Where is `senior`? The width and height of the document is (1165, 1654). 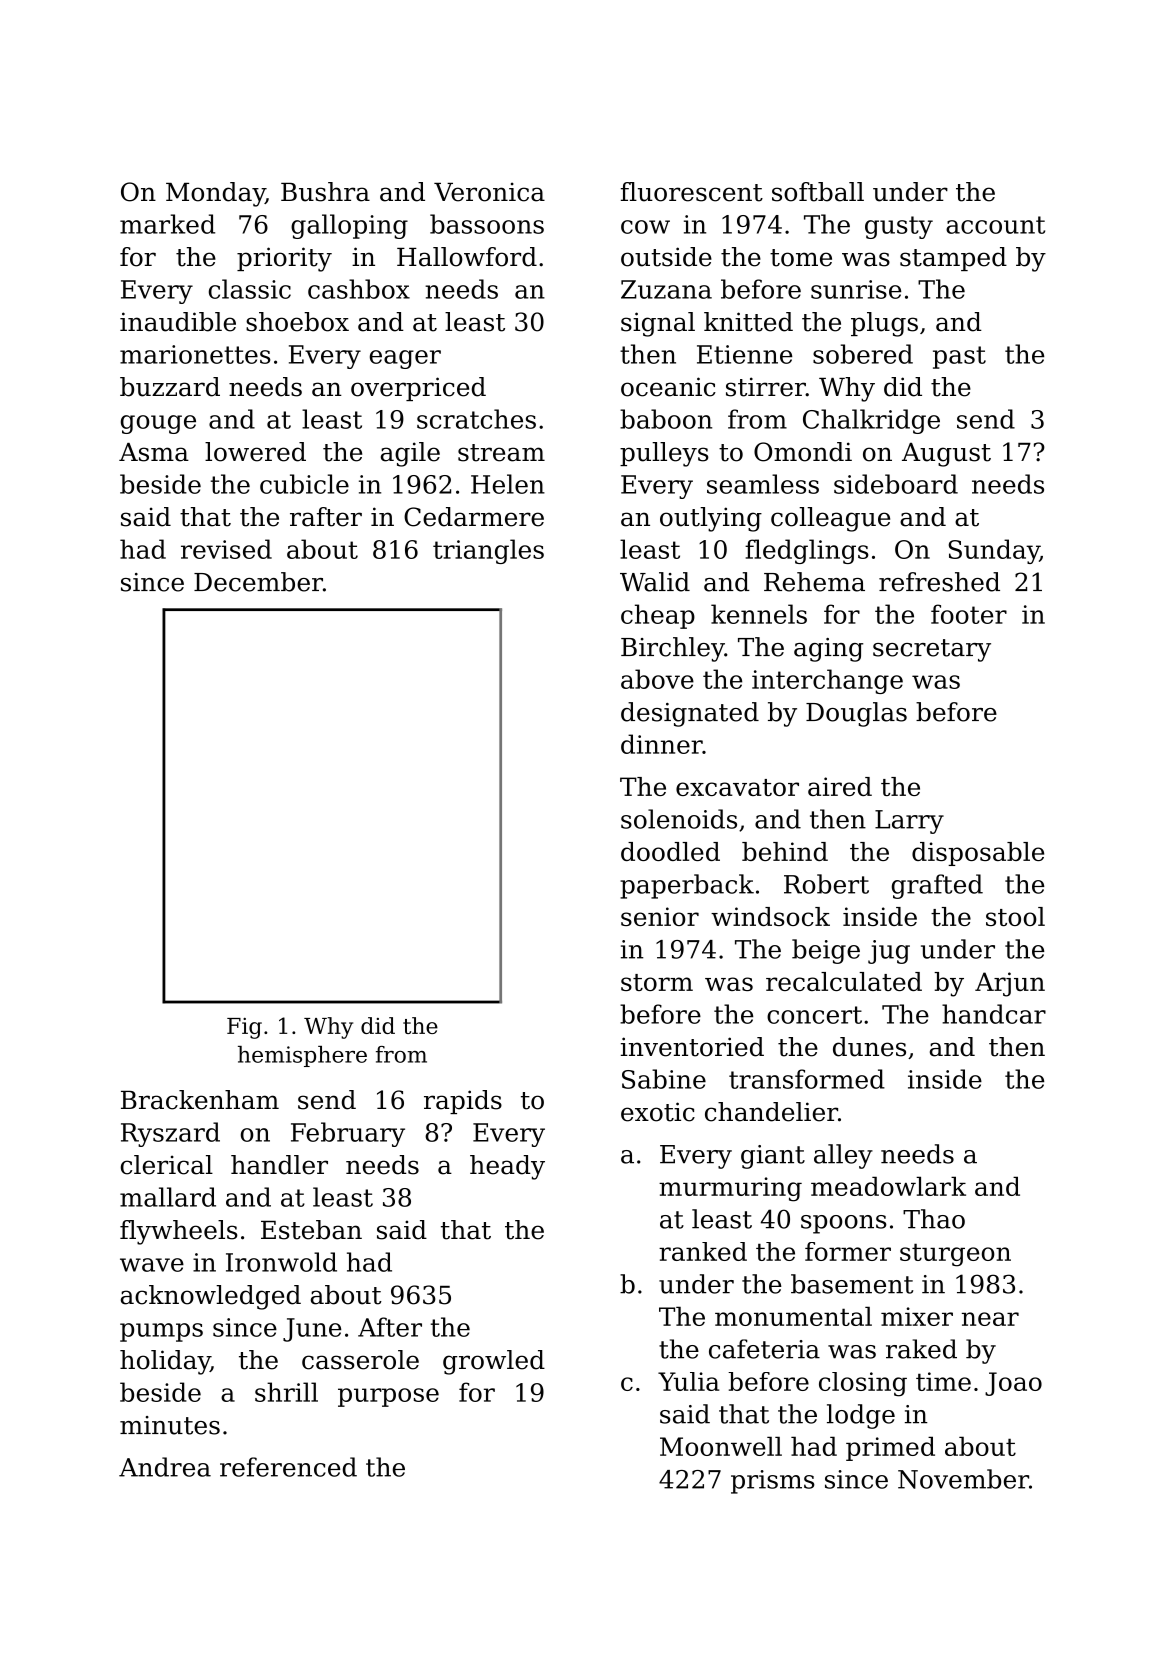
senior is located at coordinates (660, 916).
